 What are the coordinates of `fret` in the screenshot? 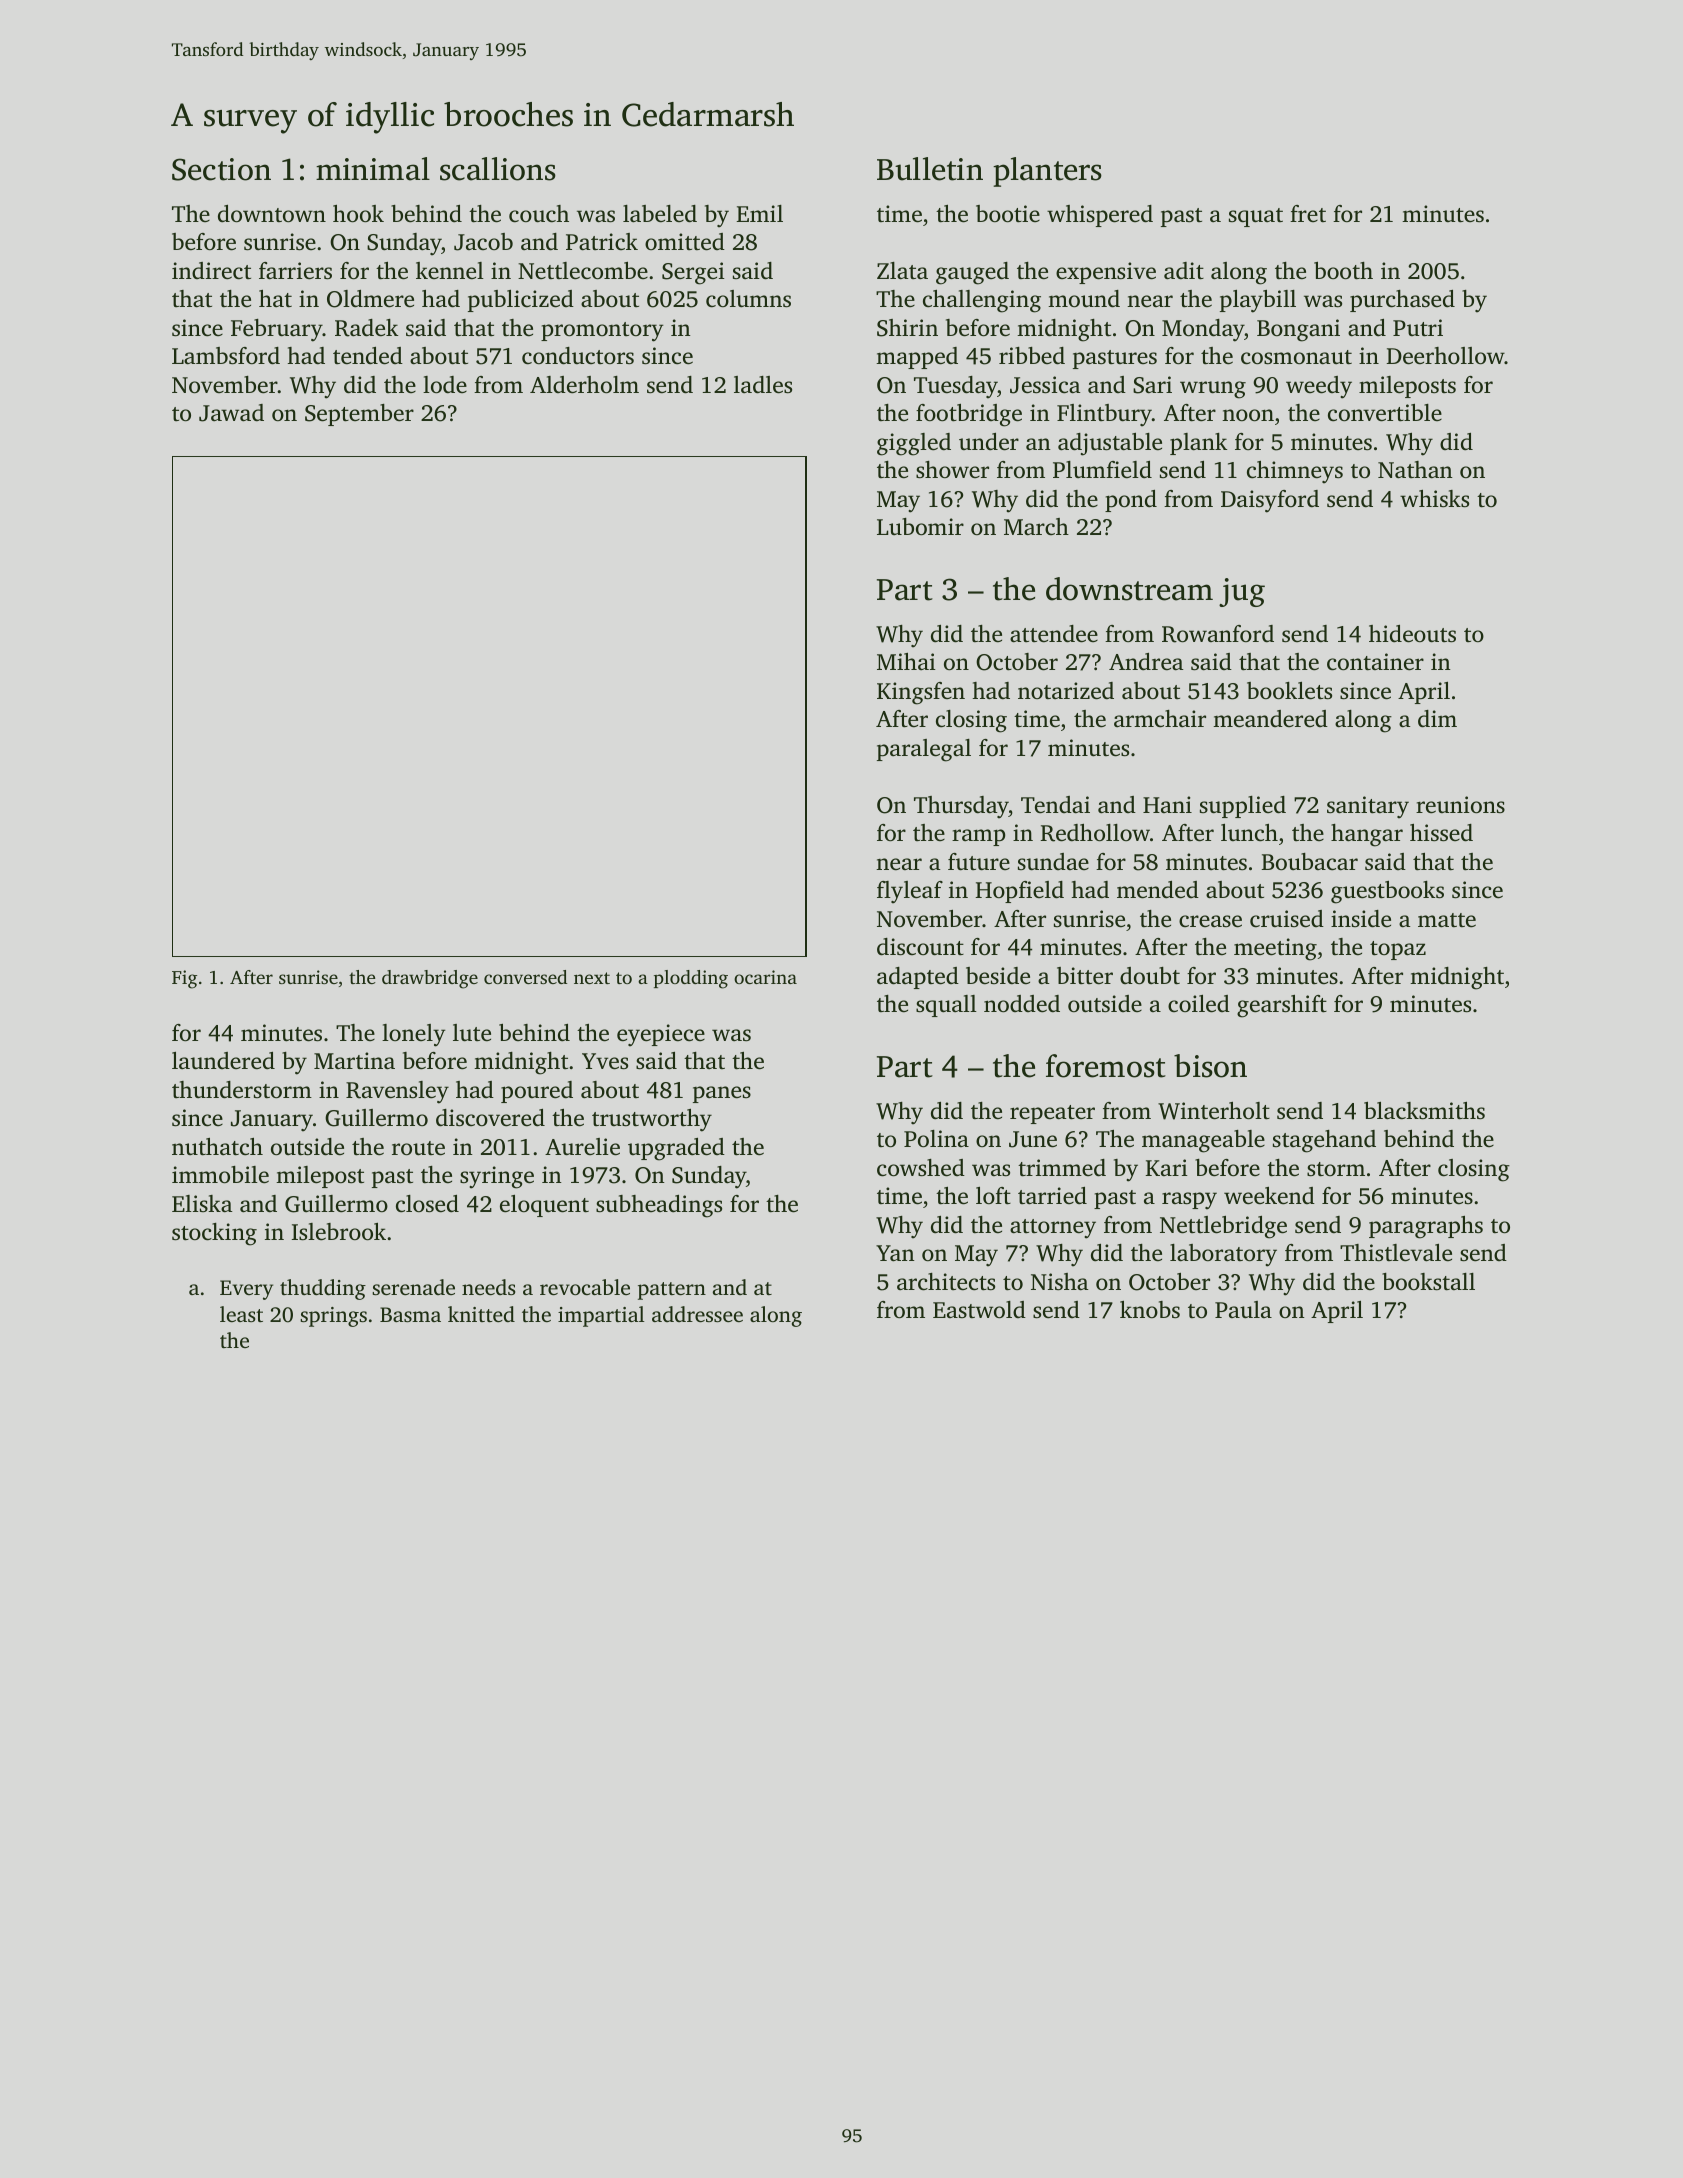 It's located at (1308, 213).
